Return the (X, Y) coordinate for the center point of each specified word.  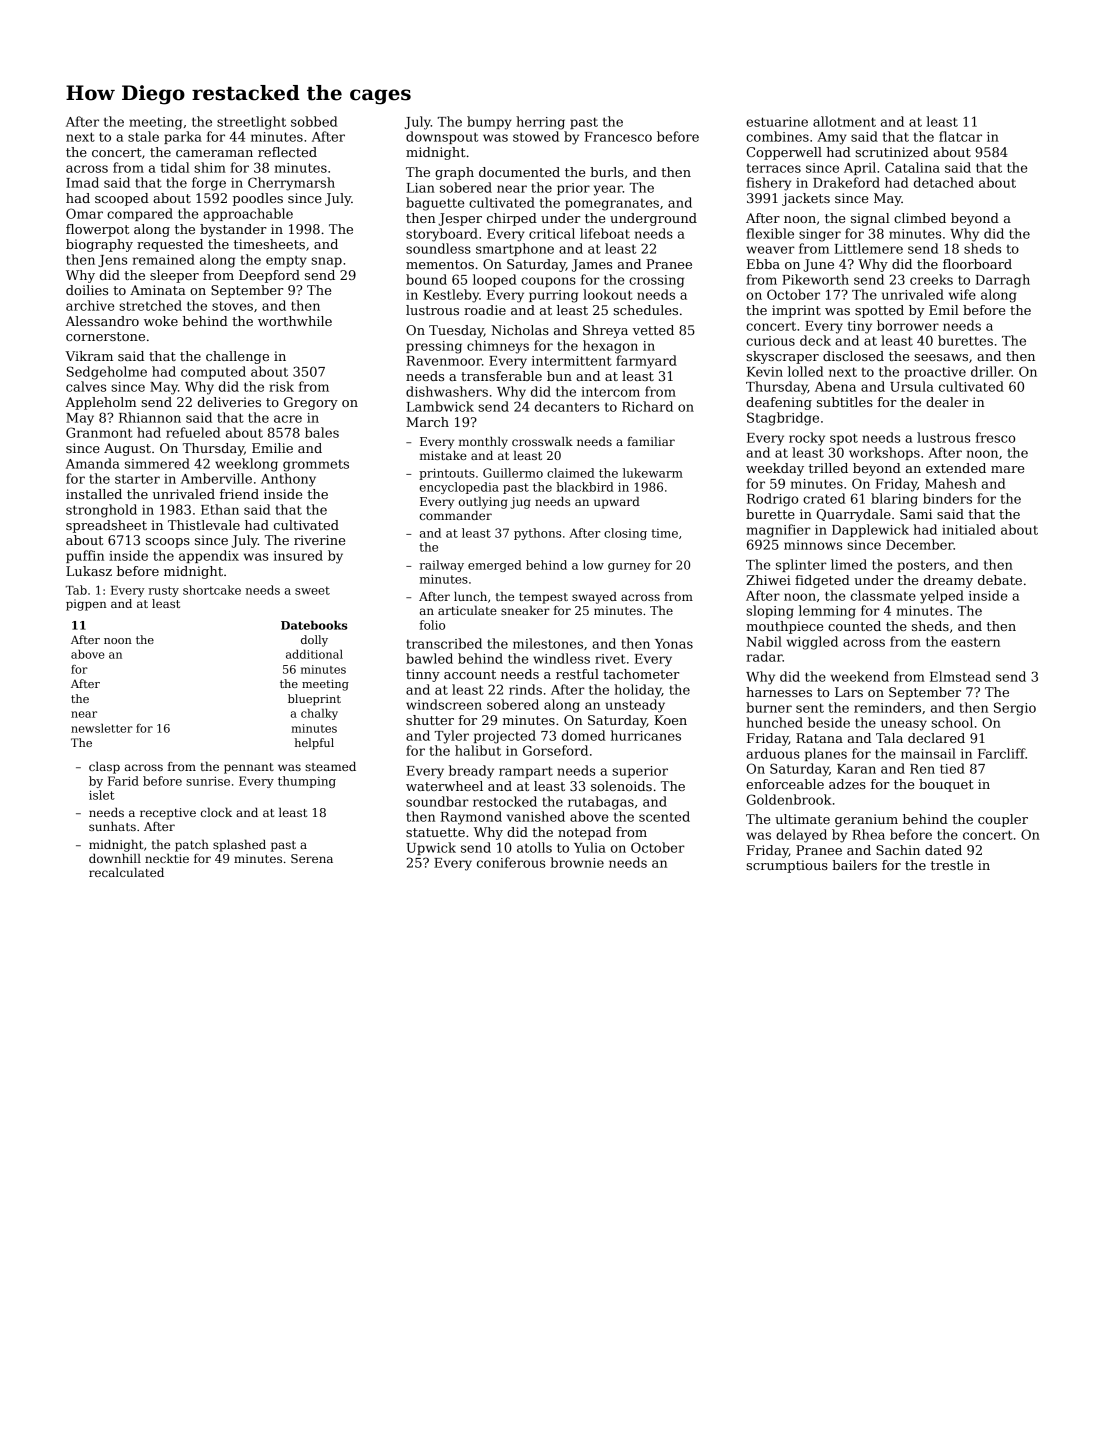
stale (143, 136)
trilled (828, 468)
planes (826, 754)
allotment (844, 121)
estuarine (777, 122)
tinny (423, 675)
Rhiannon (150, 417)
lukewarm (653, 473)
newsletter (102, 728)
